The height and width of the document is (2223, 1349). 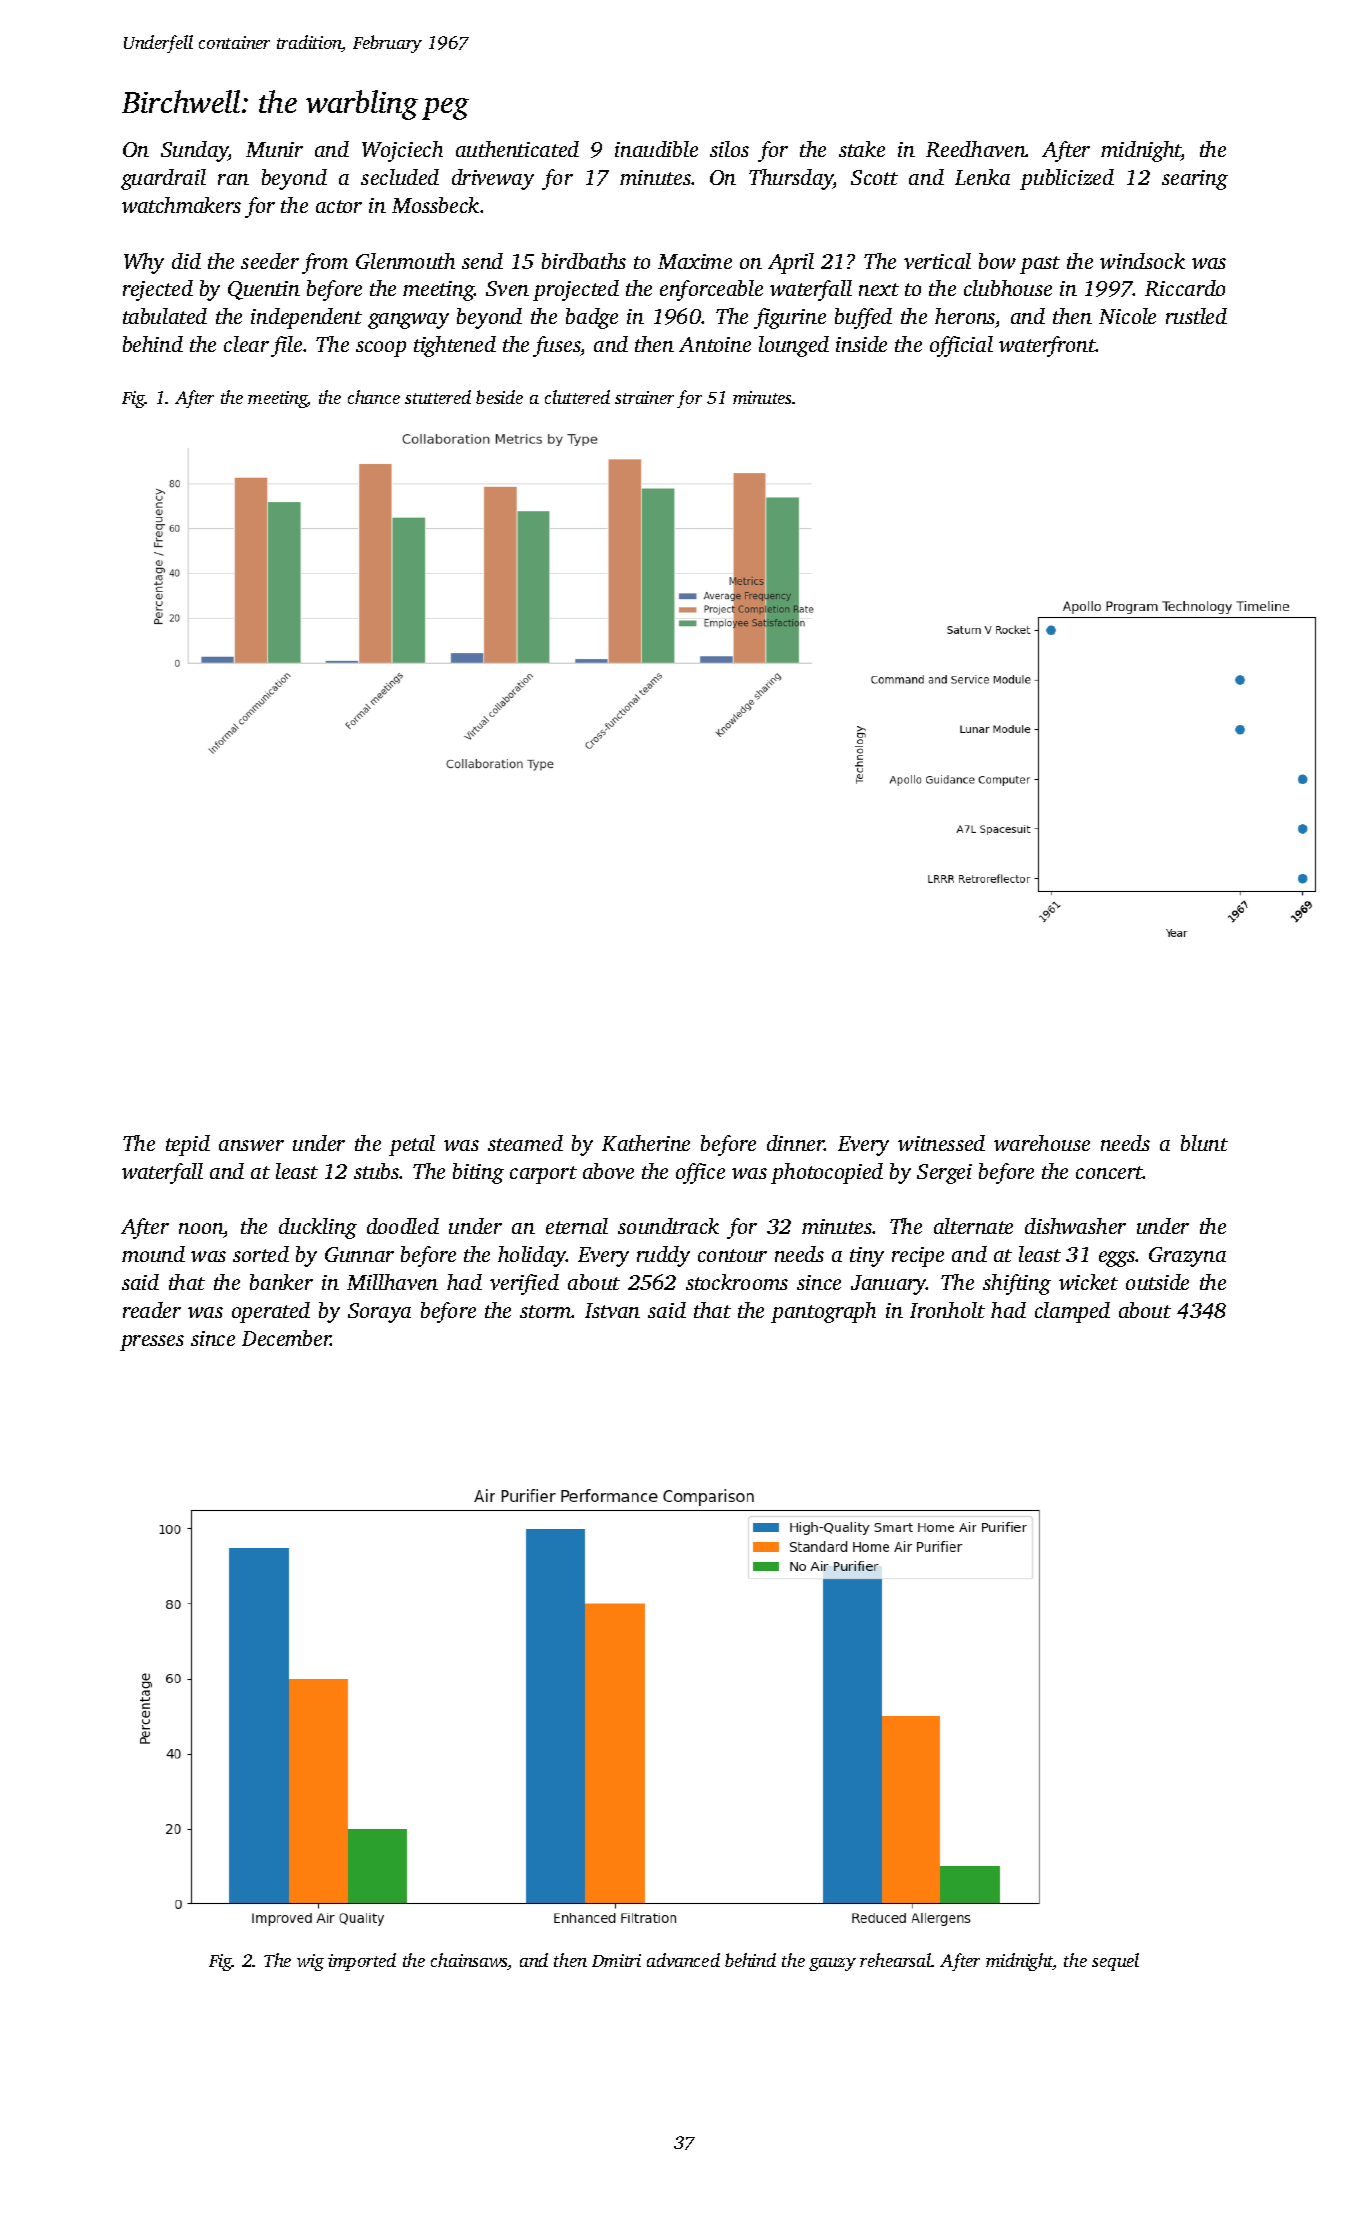 What do you see at coordinates (1072, 1312) in the document?
I see `clamped` at bounding box center [1072, 1312].
